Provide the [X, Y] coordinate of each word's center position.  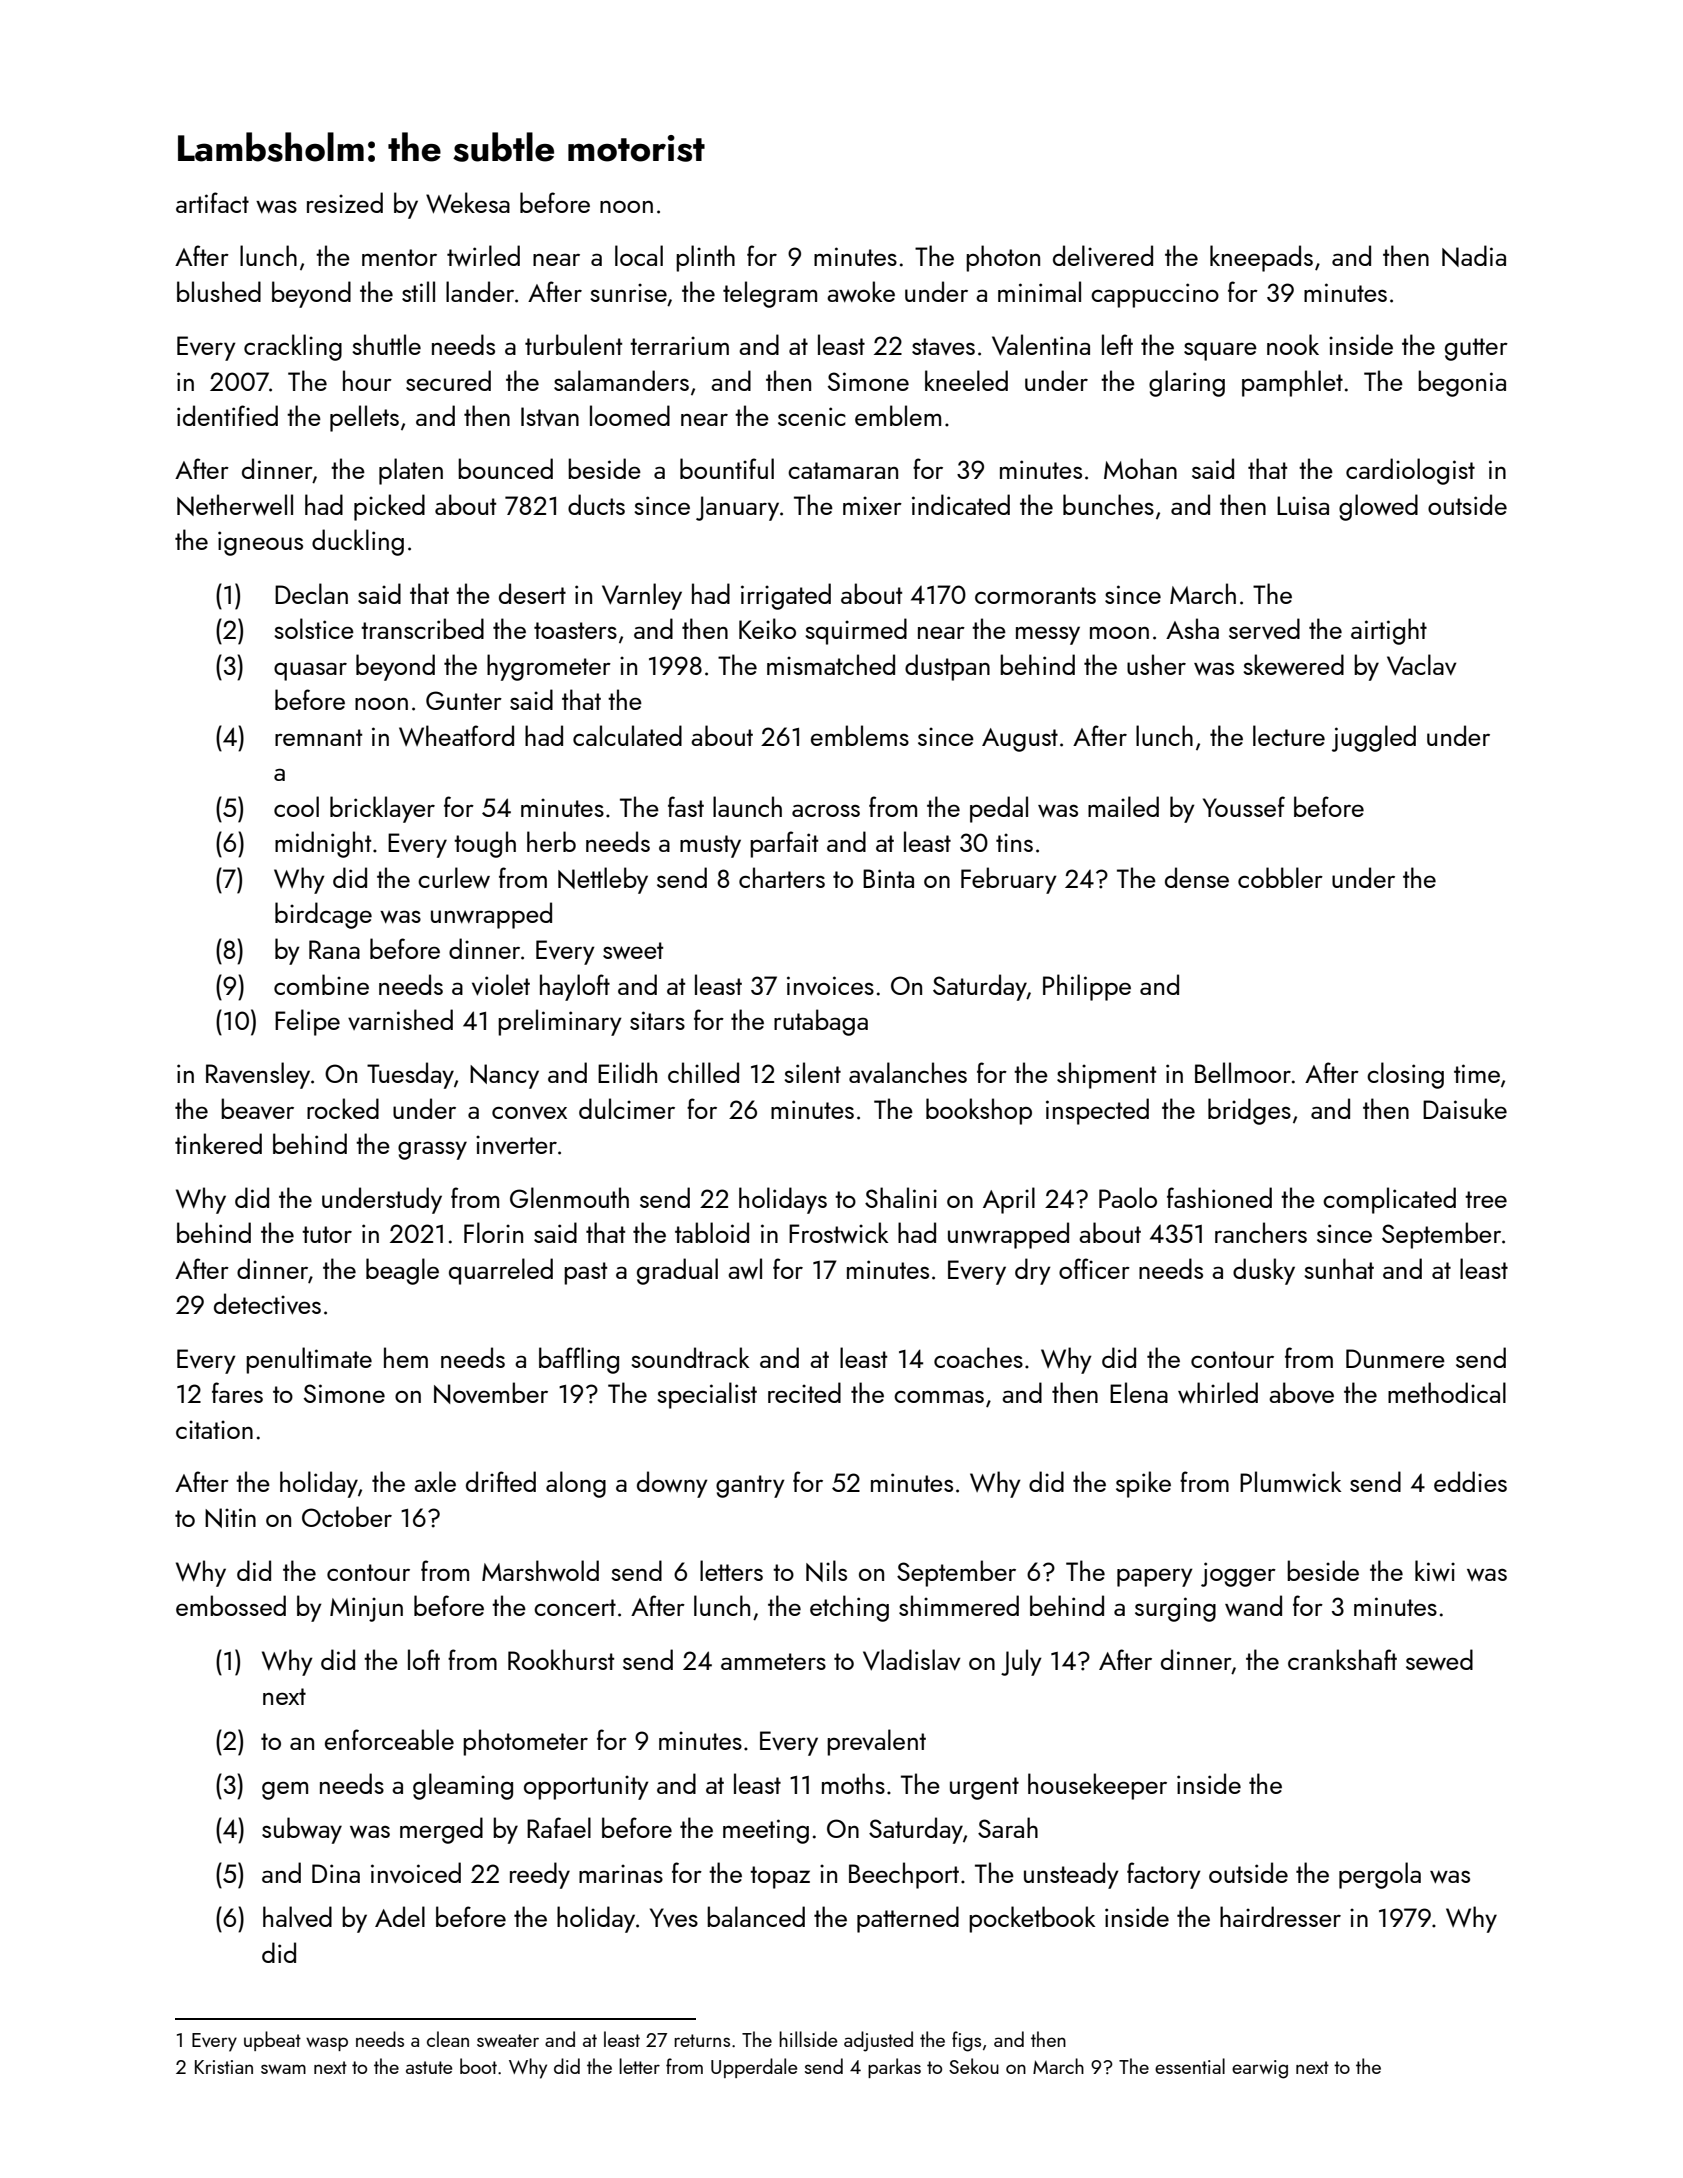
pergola [1380, 1875]
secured [448, 380]
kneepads [1261, 258]
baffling [579, 1360]
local [639, 255]
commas [939, 1396]
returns [702, 2040]
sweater [508, 2040]
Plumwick [1290, 1481]
